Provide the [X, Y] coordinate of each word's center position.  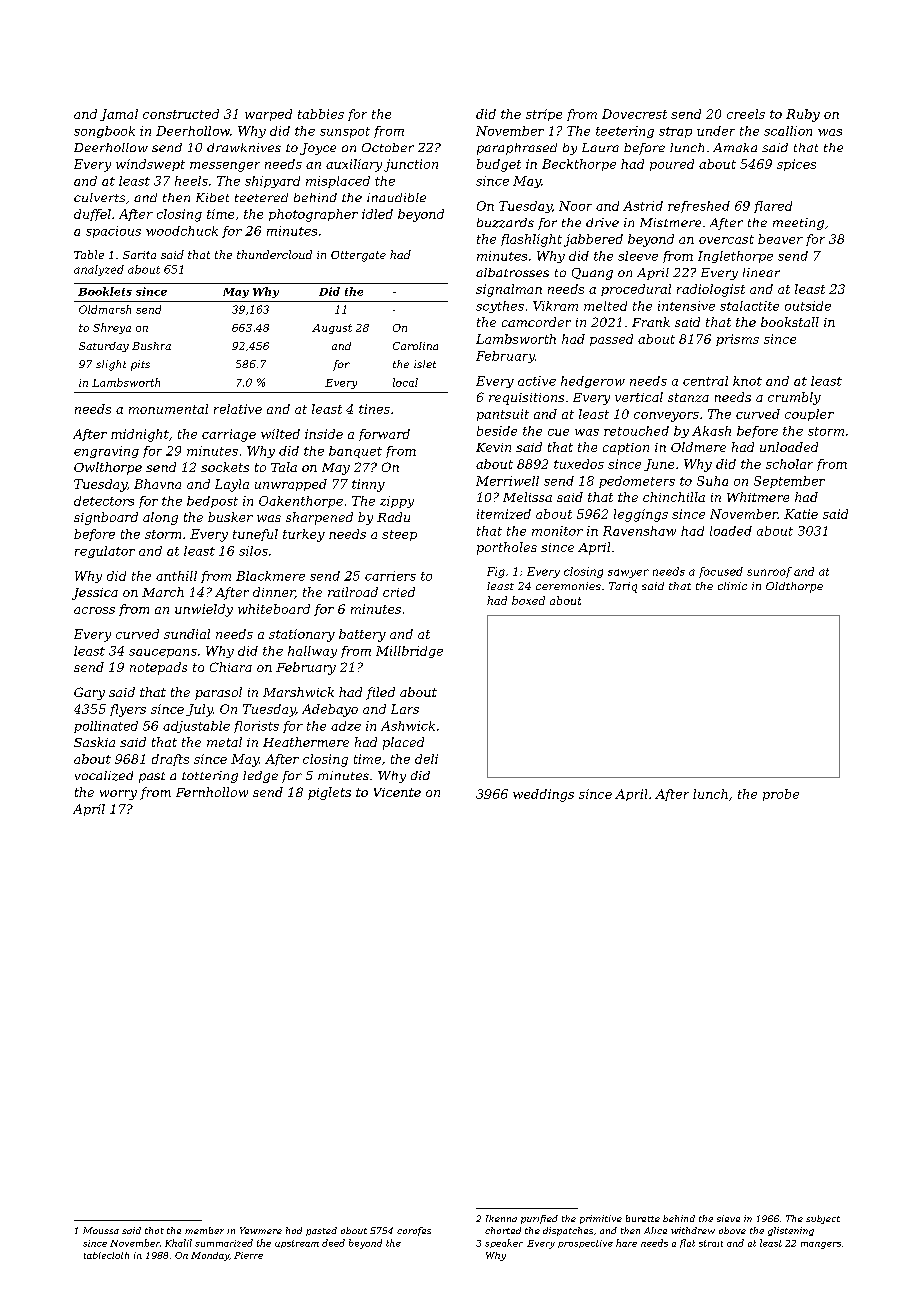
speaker [504, 1243]
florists [256, 727]
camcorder [536, 322]
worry [118, 795]
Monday [210, 1256]
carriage [229, 435]
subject [823, 1219]
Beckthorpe [579, 165]
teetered [261, 197]
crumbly [794, 398]
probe [781, 795]
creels [746, 114]
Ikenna [501, 1218]
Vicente [397, 792]
